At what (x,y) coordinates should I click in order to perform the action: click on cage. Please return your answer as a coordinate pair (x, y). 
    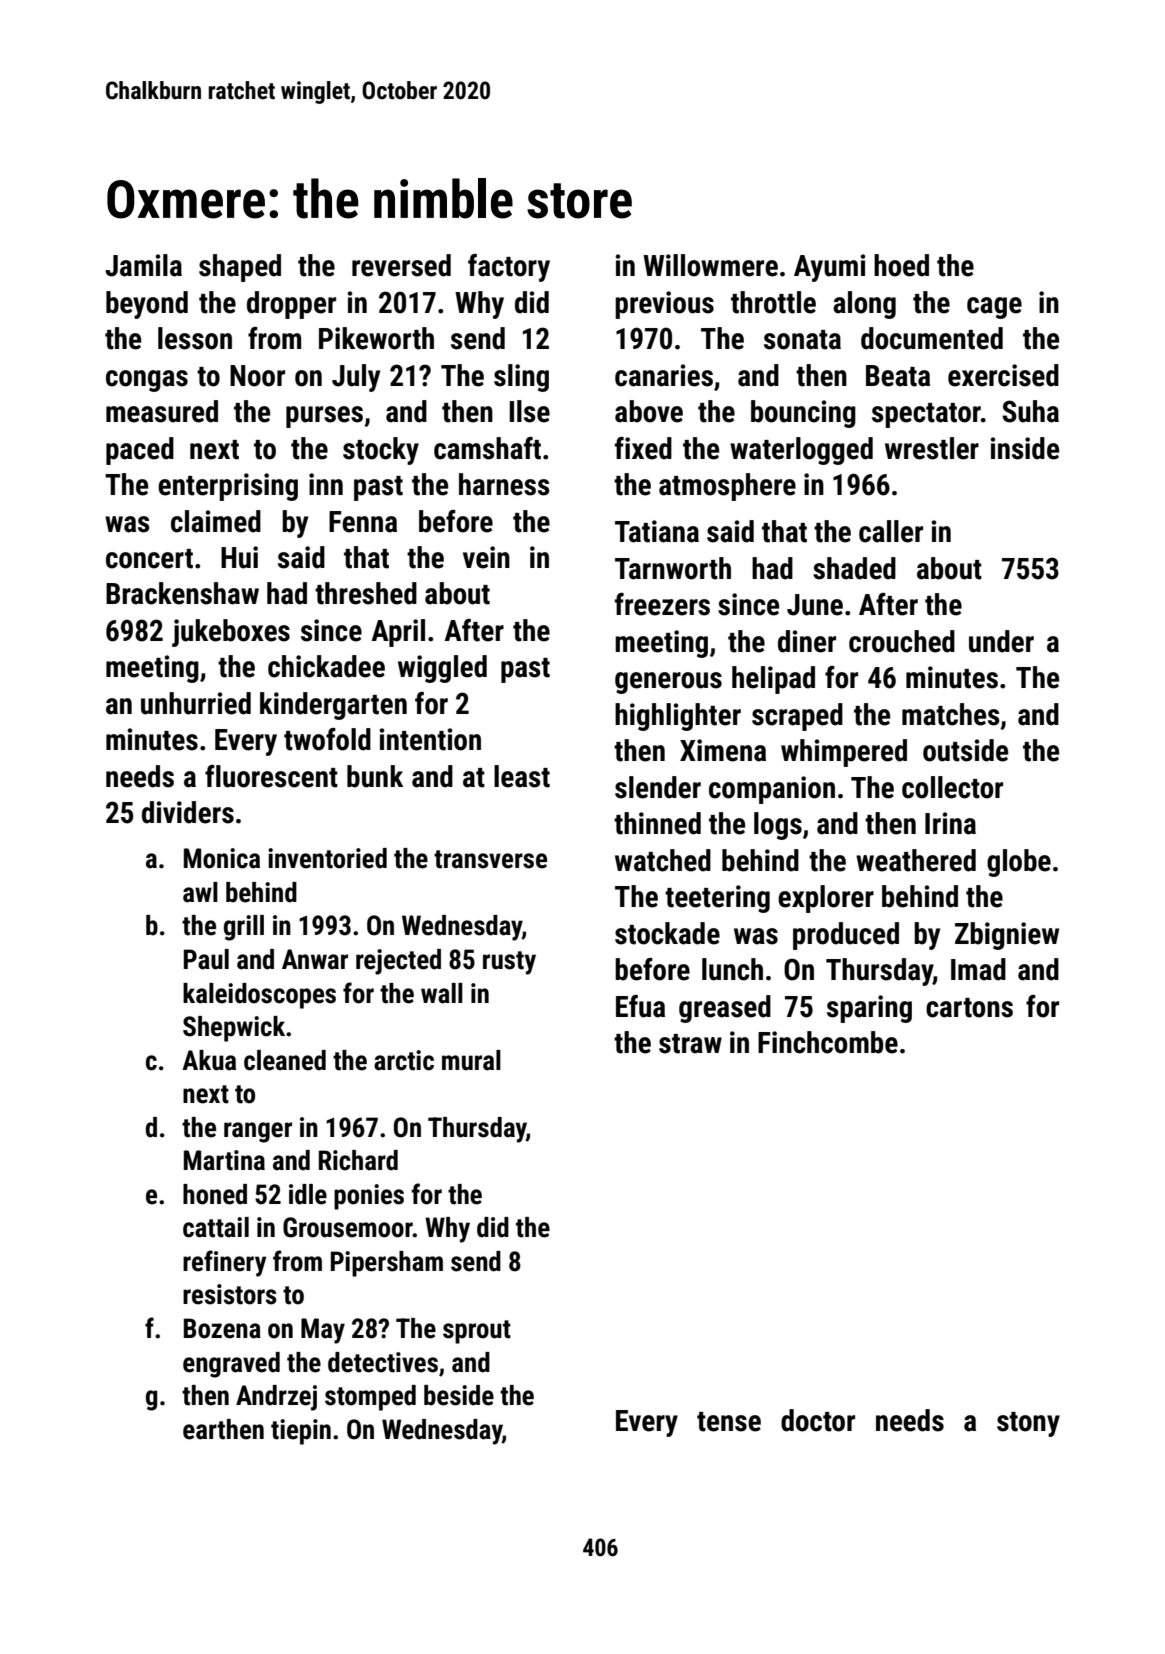
    Looking at the image, I should click on (994, 308).
